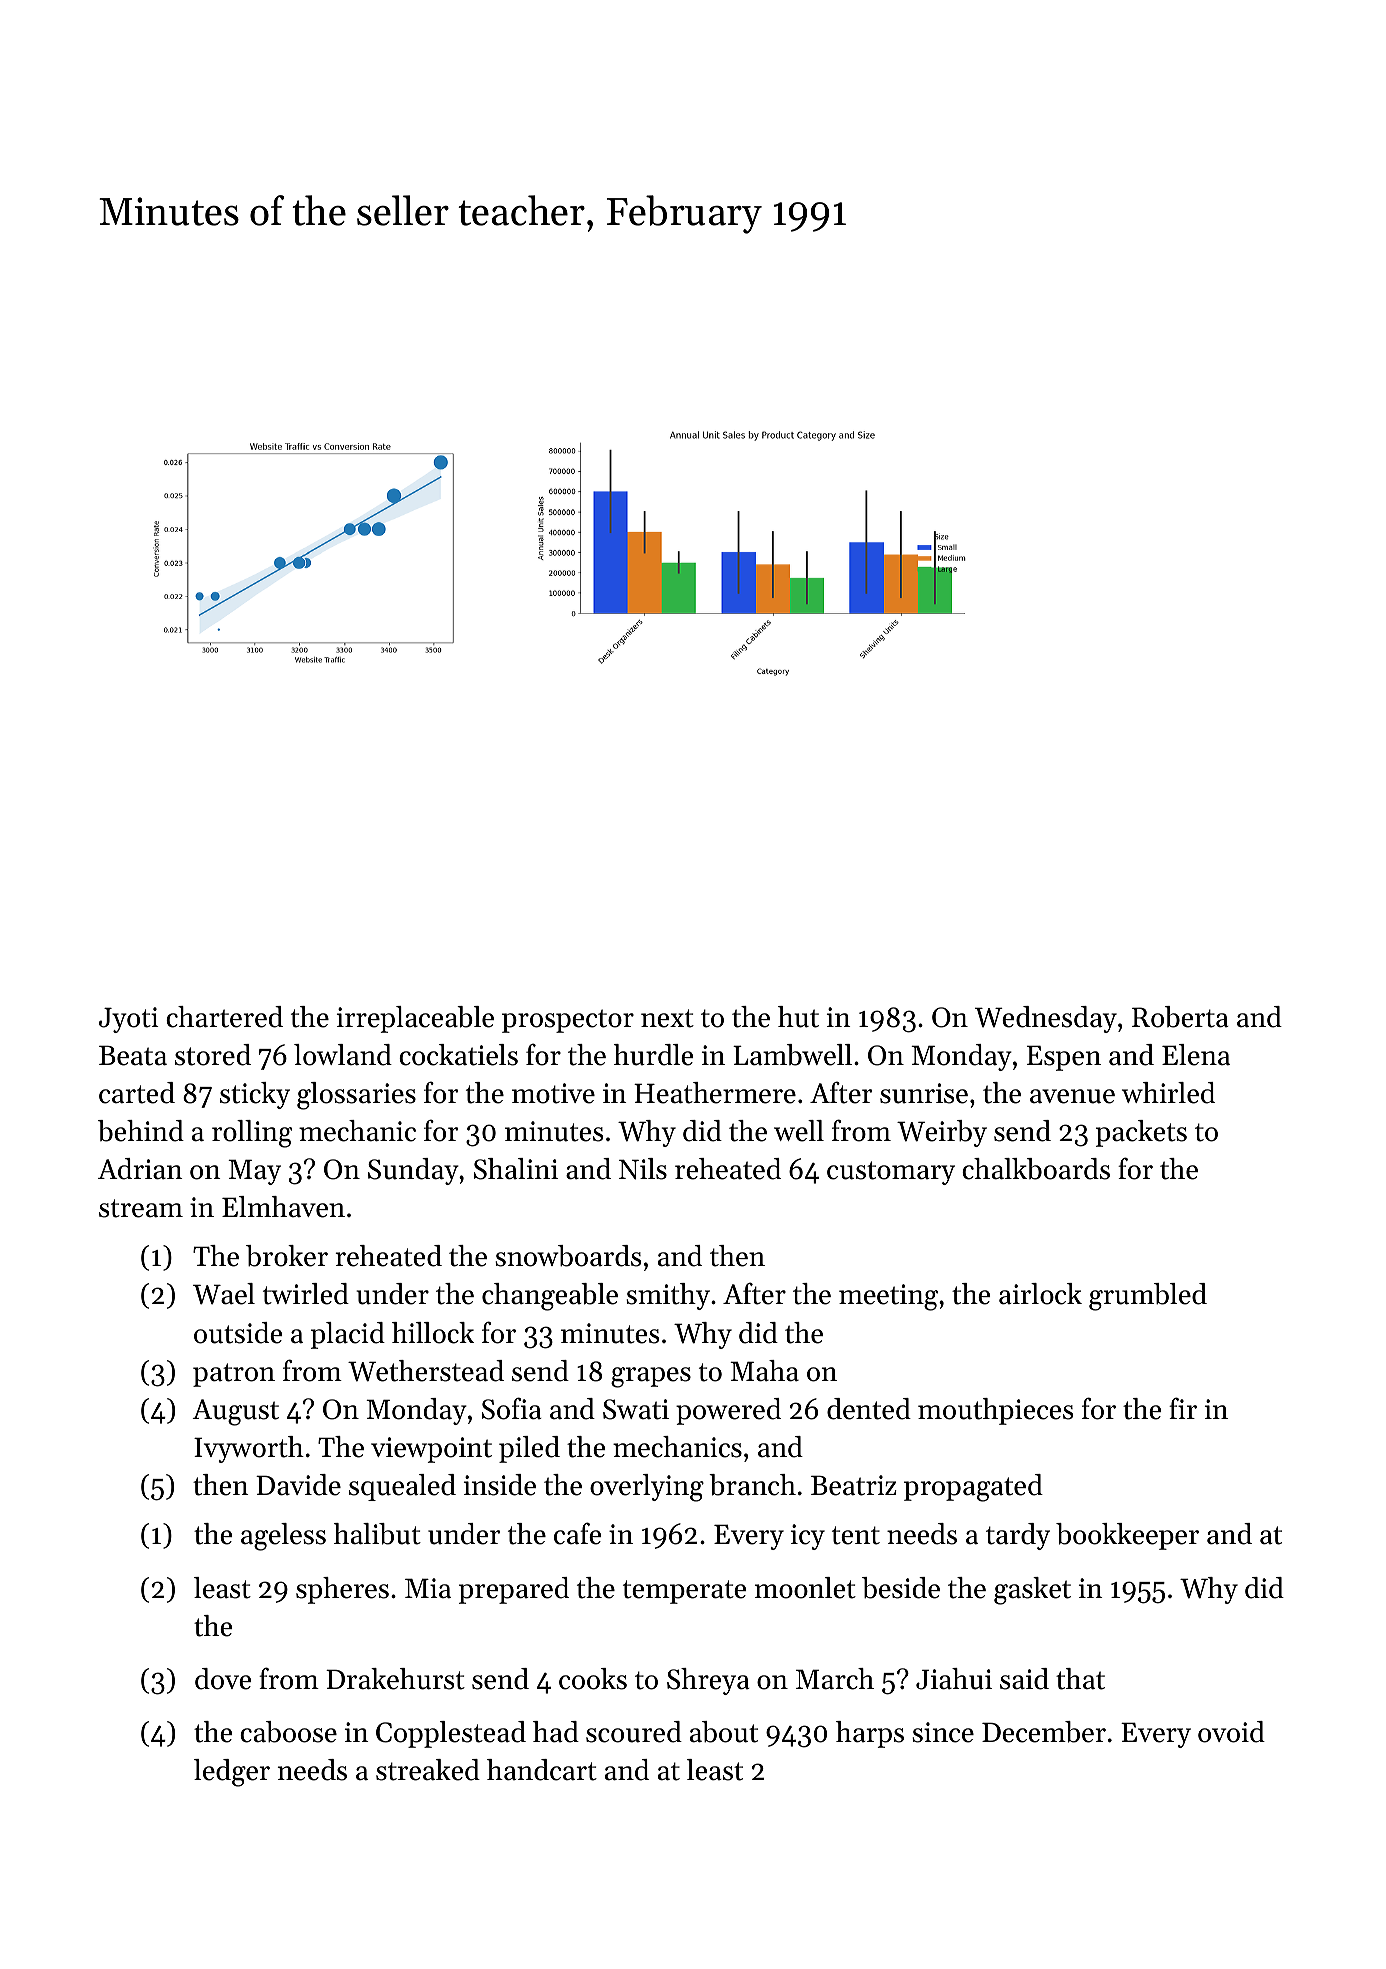 This image has height=1969, width=1386. I want to click on irreplaceable, so click(415, 1019).
